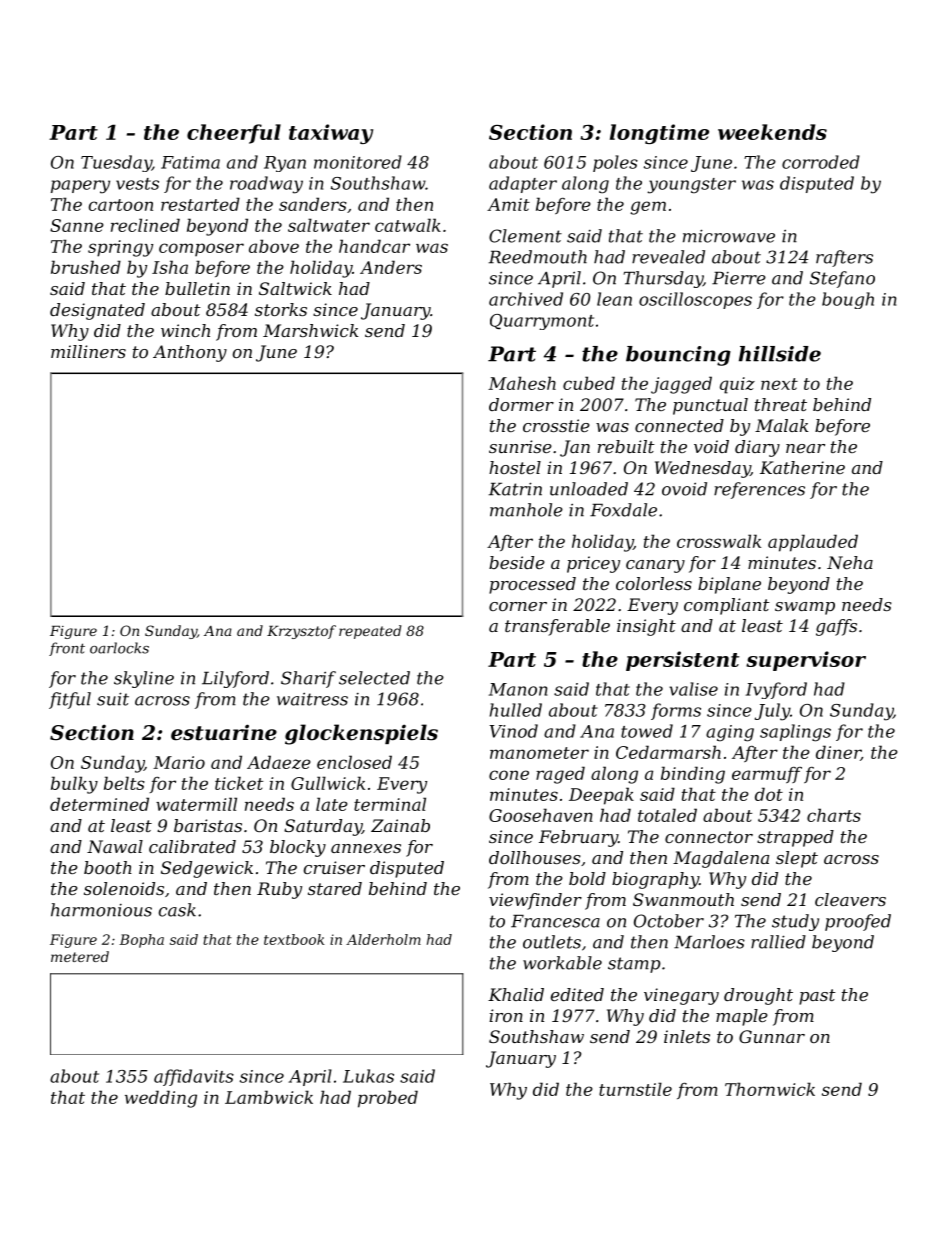 This screenshot has width=952, height=1233. Describe the element at coordinates (144, 679) in the screenshot. I see `skyline` at that location.
